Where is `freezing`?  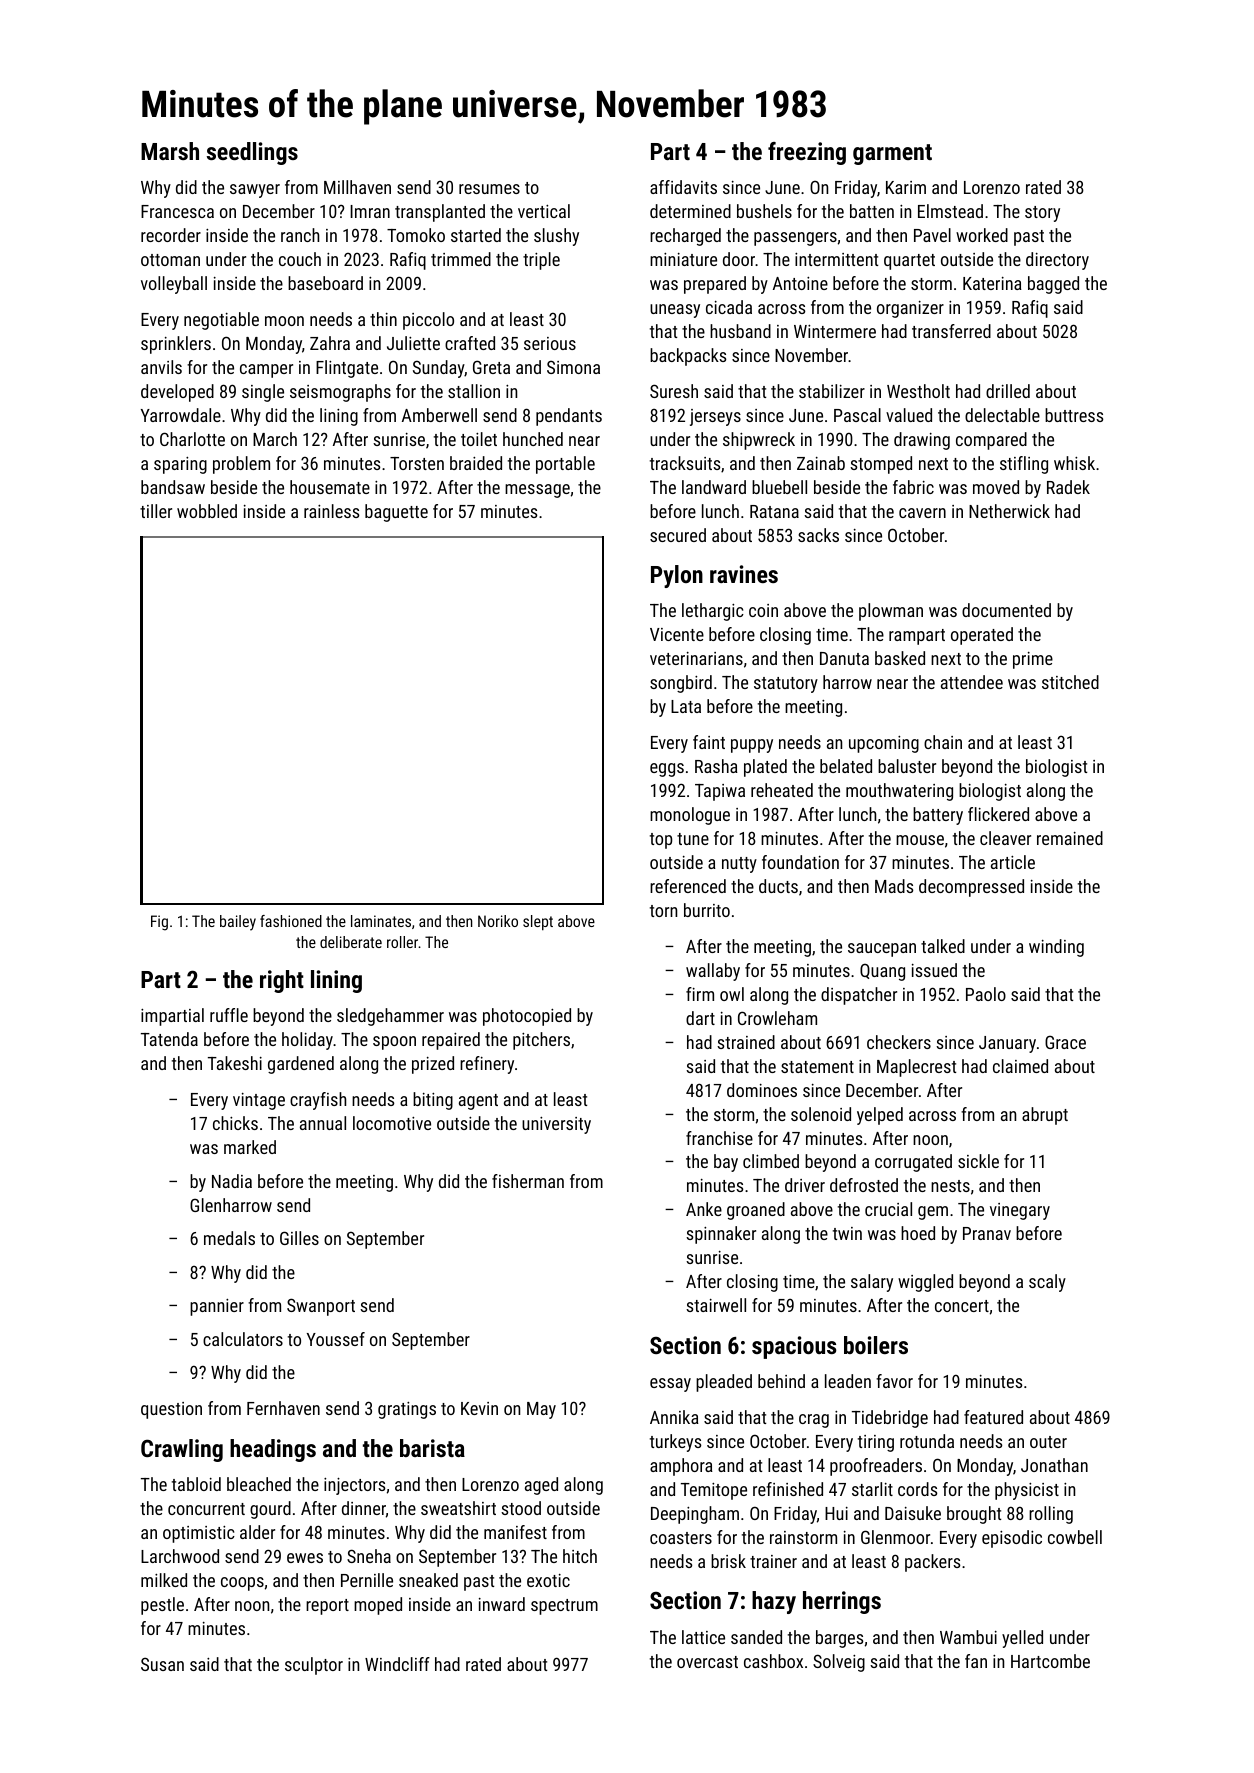 freezing is located at coordinates (807, 153).
